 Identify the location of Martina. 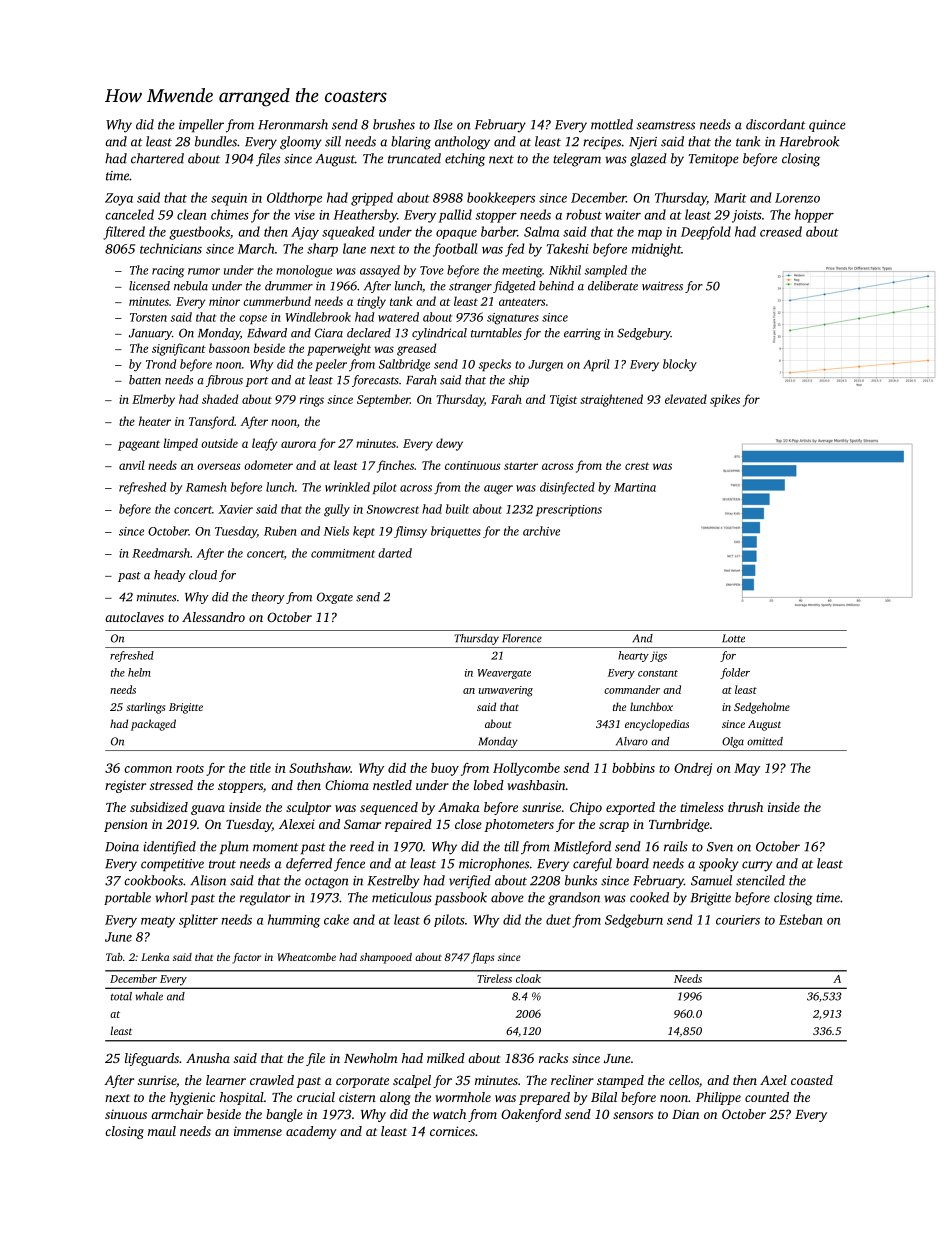
(635, 487).
